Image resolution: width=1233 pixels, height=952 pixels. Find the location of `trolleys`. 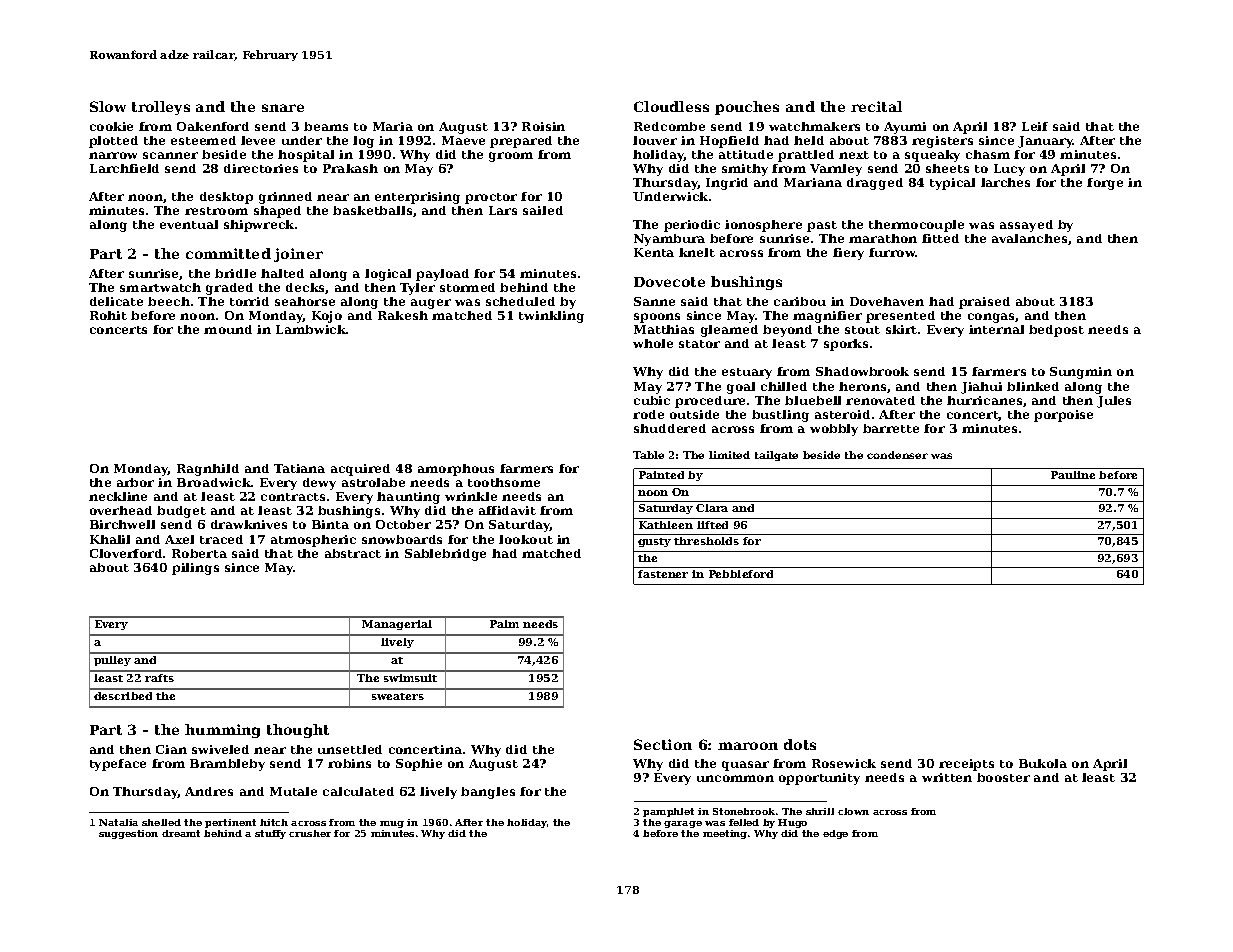

trolleys is located at coordinates (161, 108).
